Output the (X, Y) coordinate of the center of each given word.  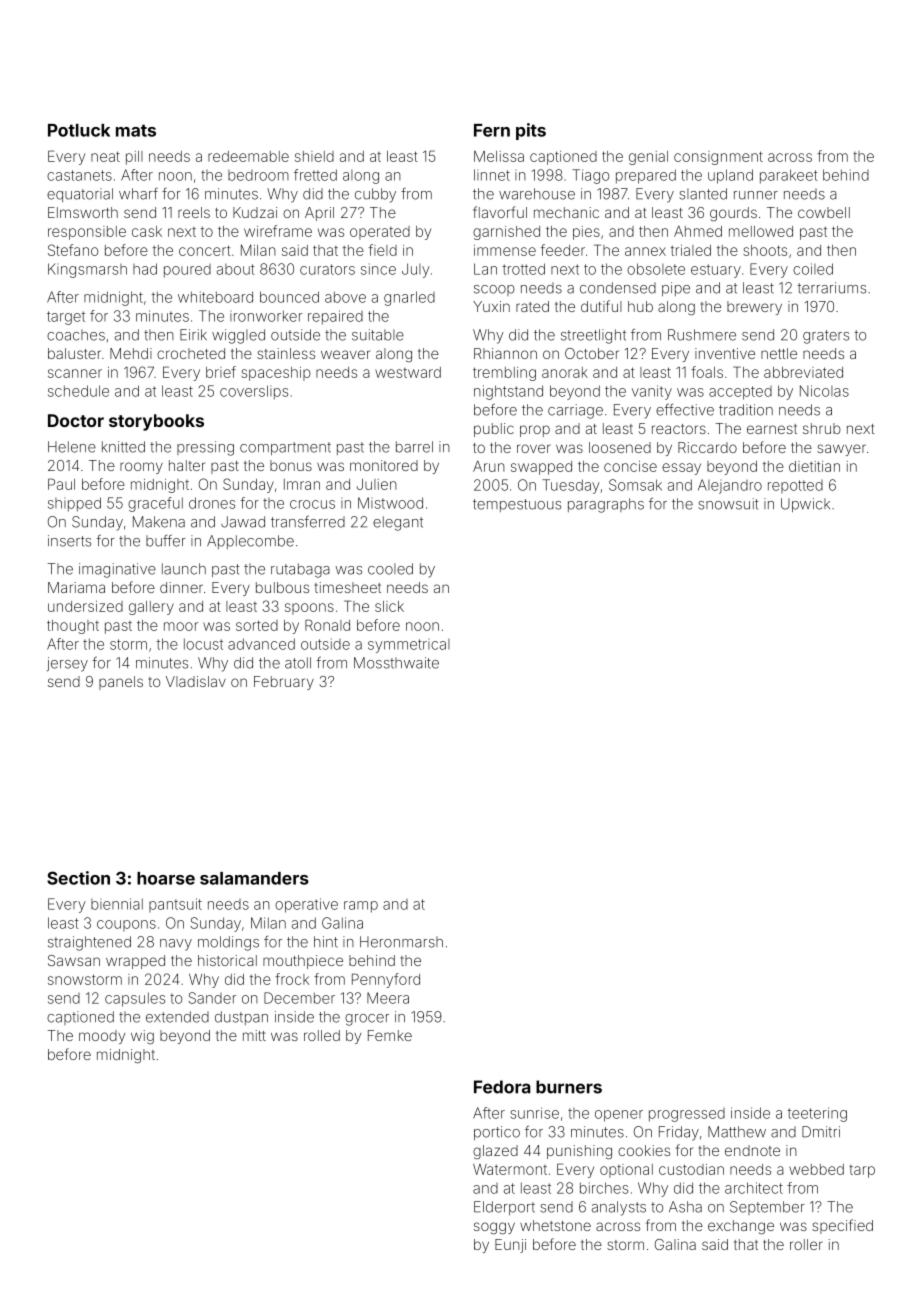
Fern (492, 130)
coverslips (254, 392)
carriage (575, 411)
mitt (254, 1035)
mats (136, 130)
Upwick (805, 505)
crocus (312, 504)
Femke (390, 1035)
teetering (817, 1114)
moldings (228, 943)
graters (826, 337)
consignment (718, 158)
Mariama (76, 587)
